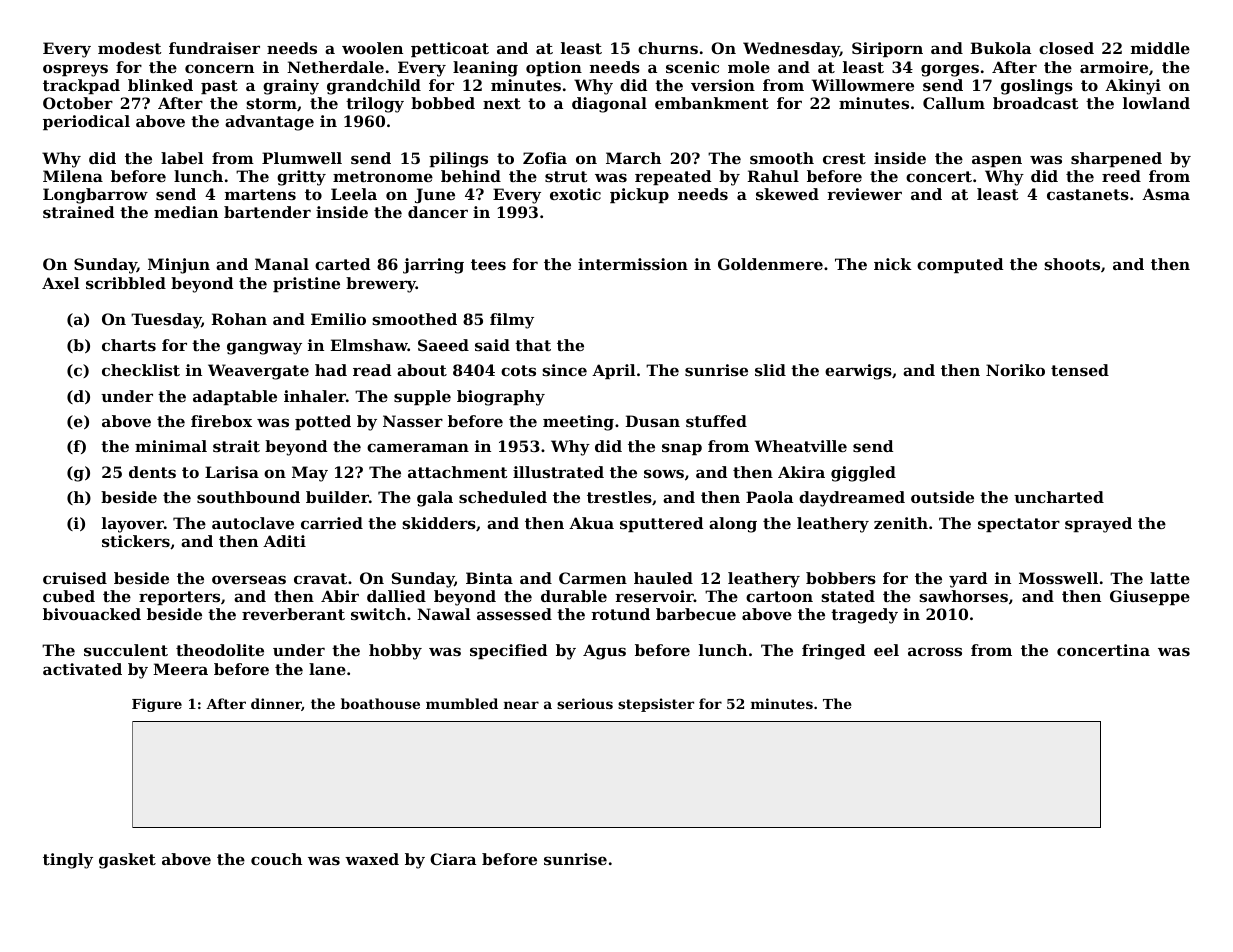 The image size is (1233, 952). What do you see at coordinates (61, 283) in the screenshot?
I see `Axel` at bounding box center [61, 283].
